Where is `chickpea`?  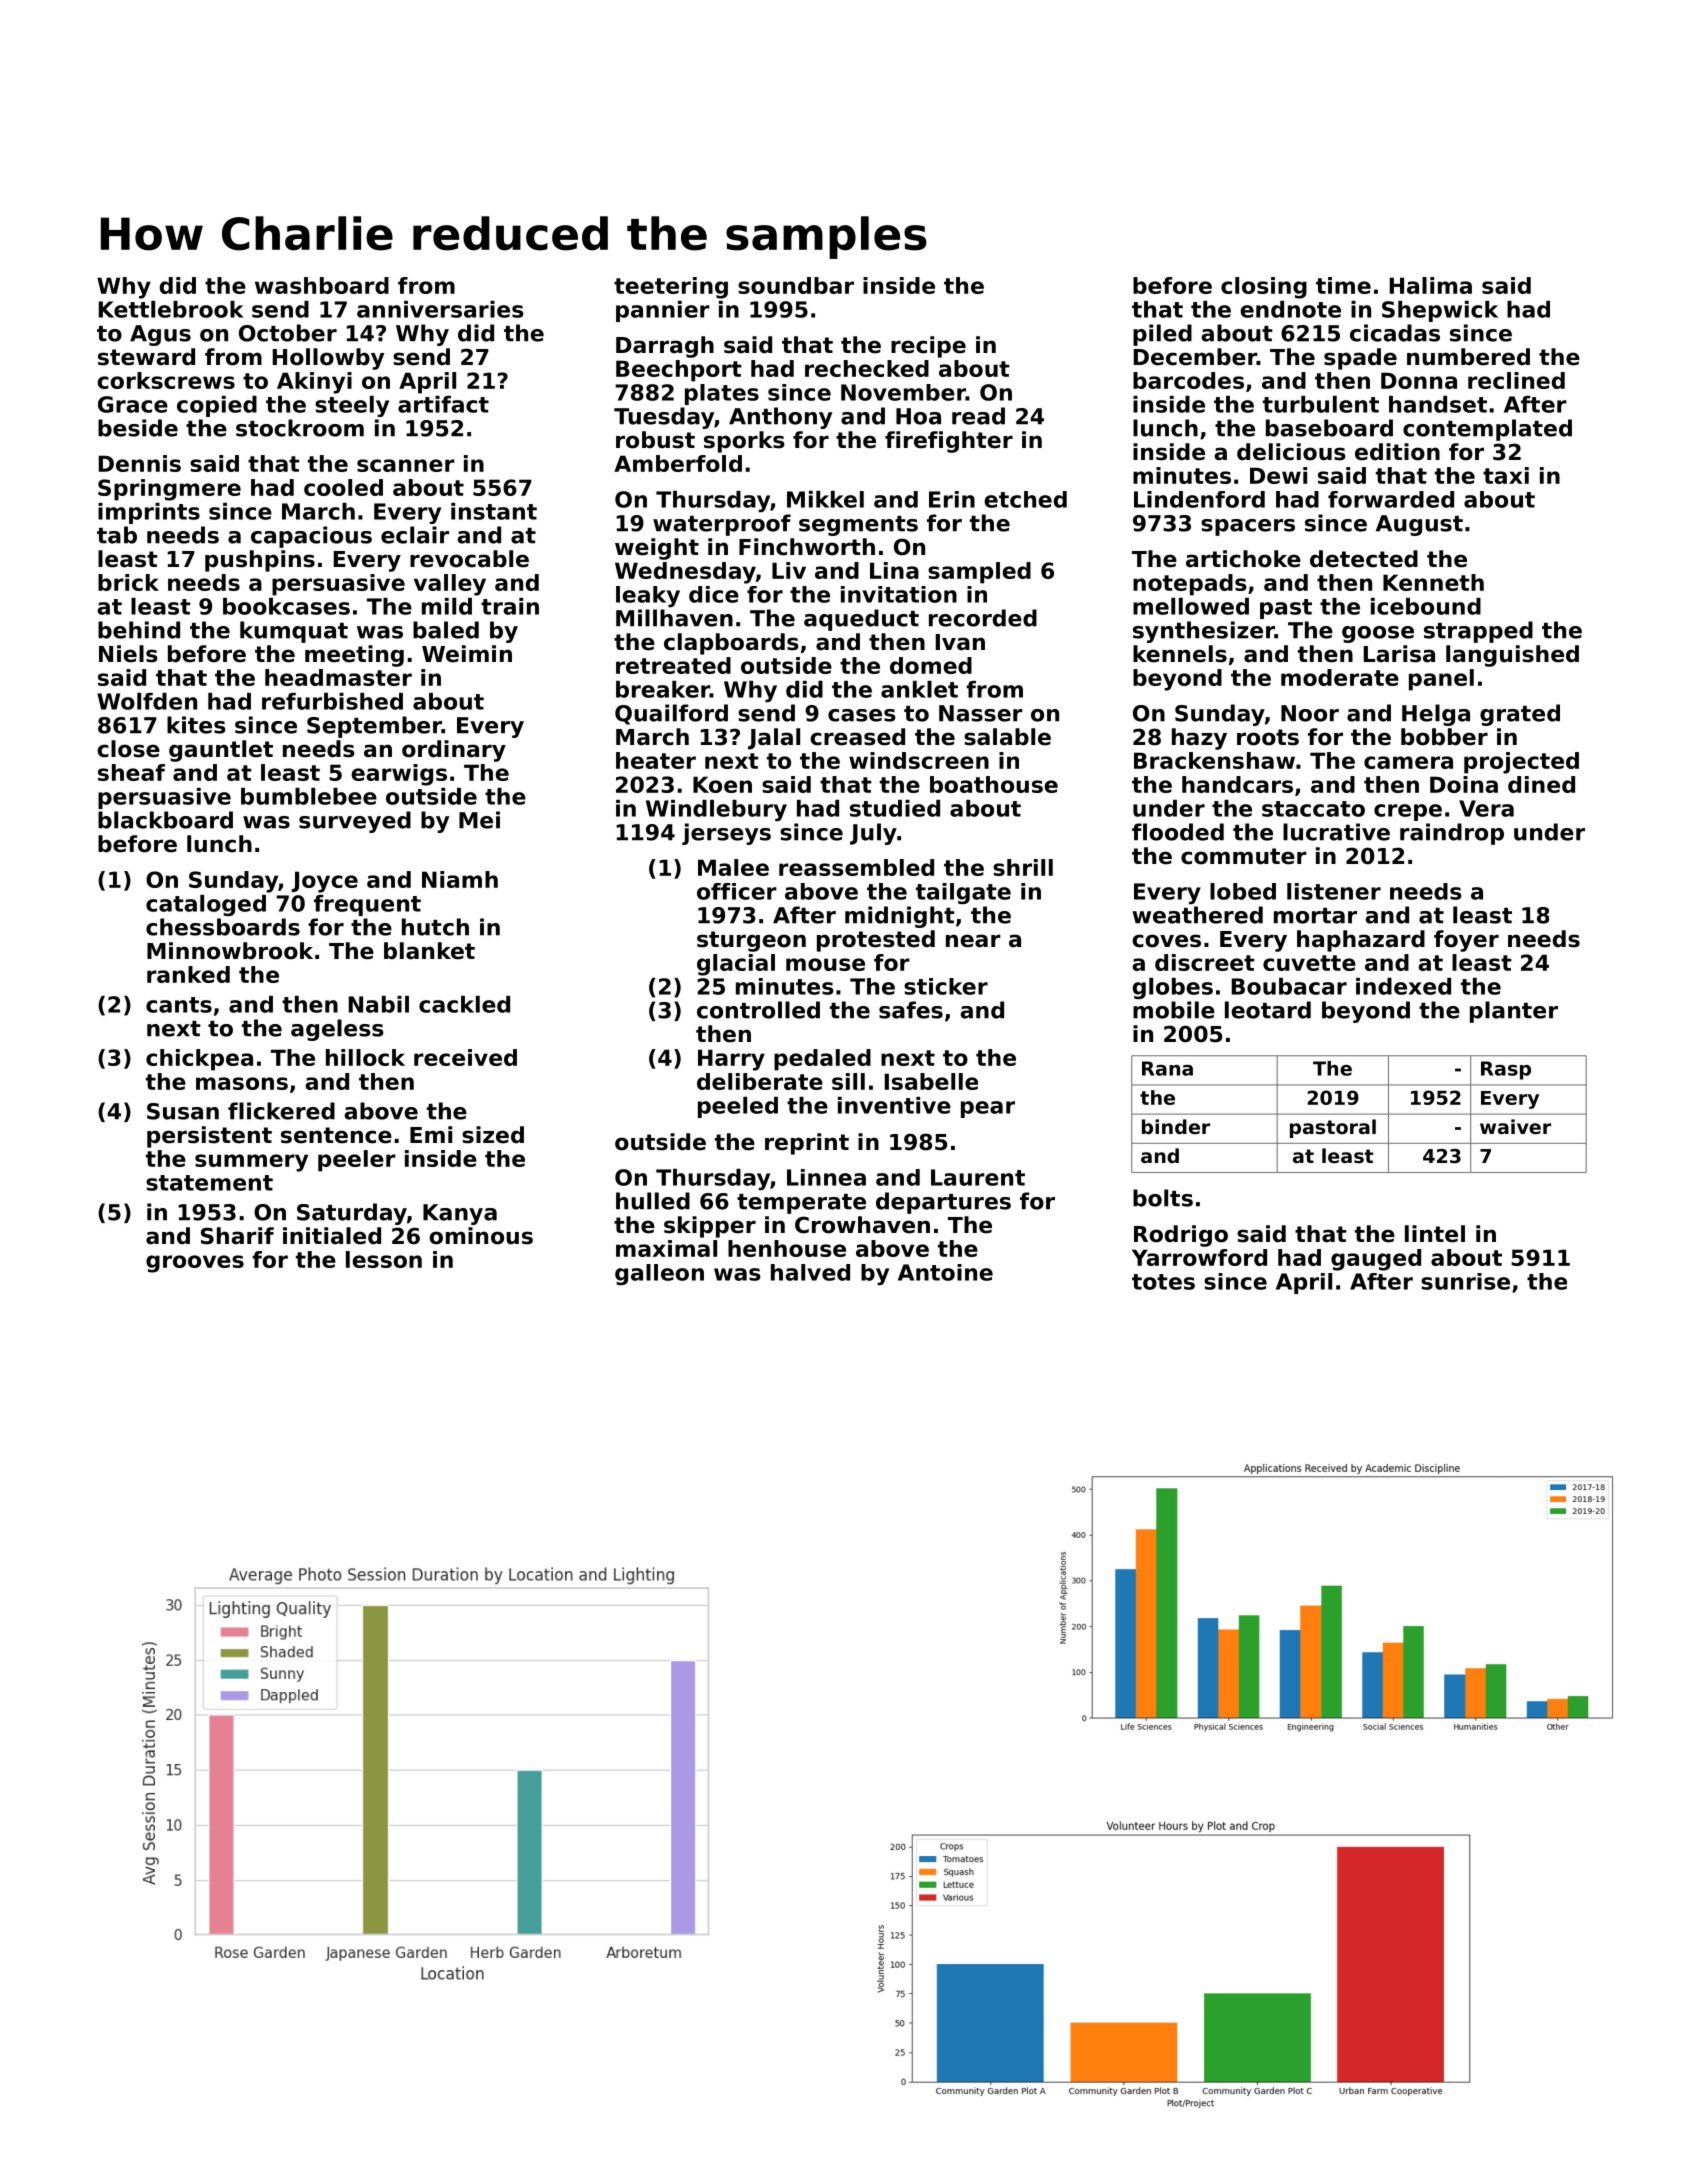 chickpea is located at coordinates (199, 1060).
